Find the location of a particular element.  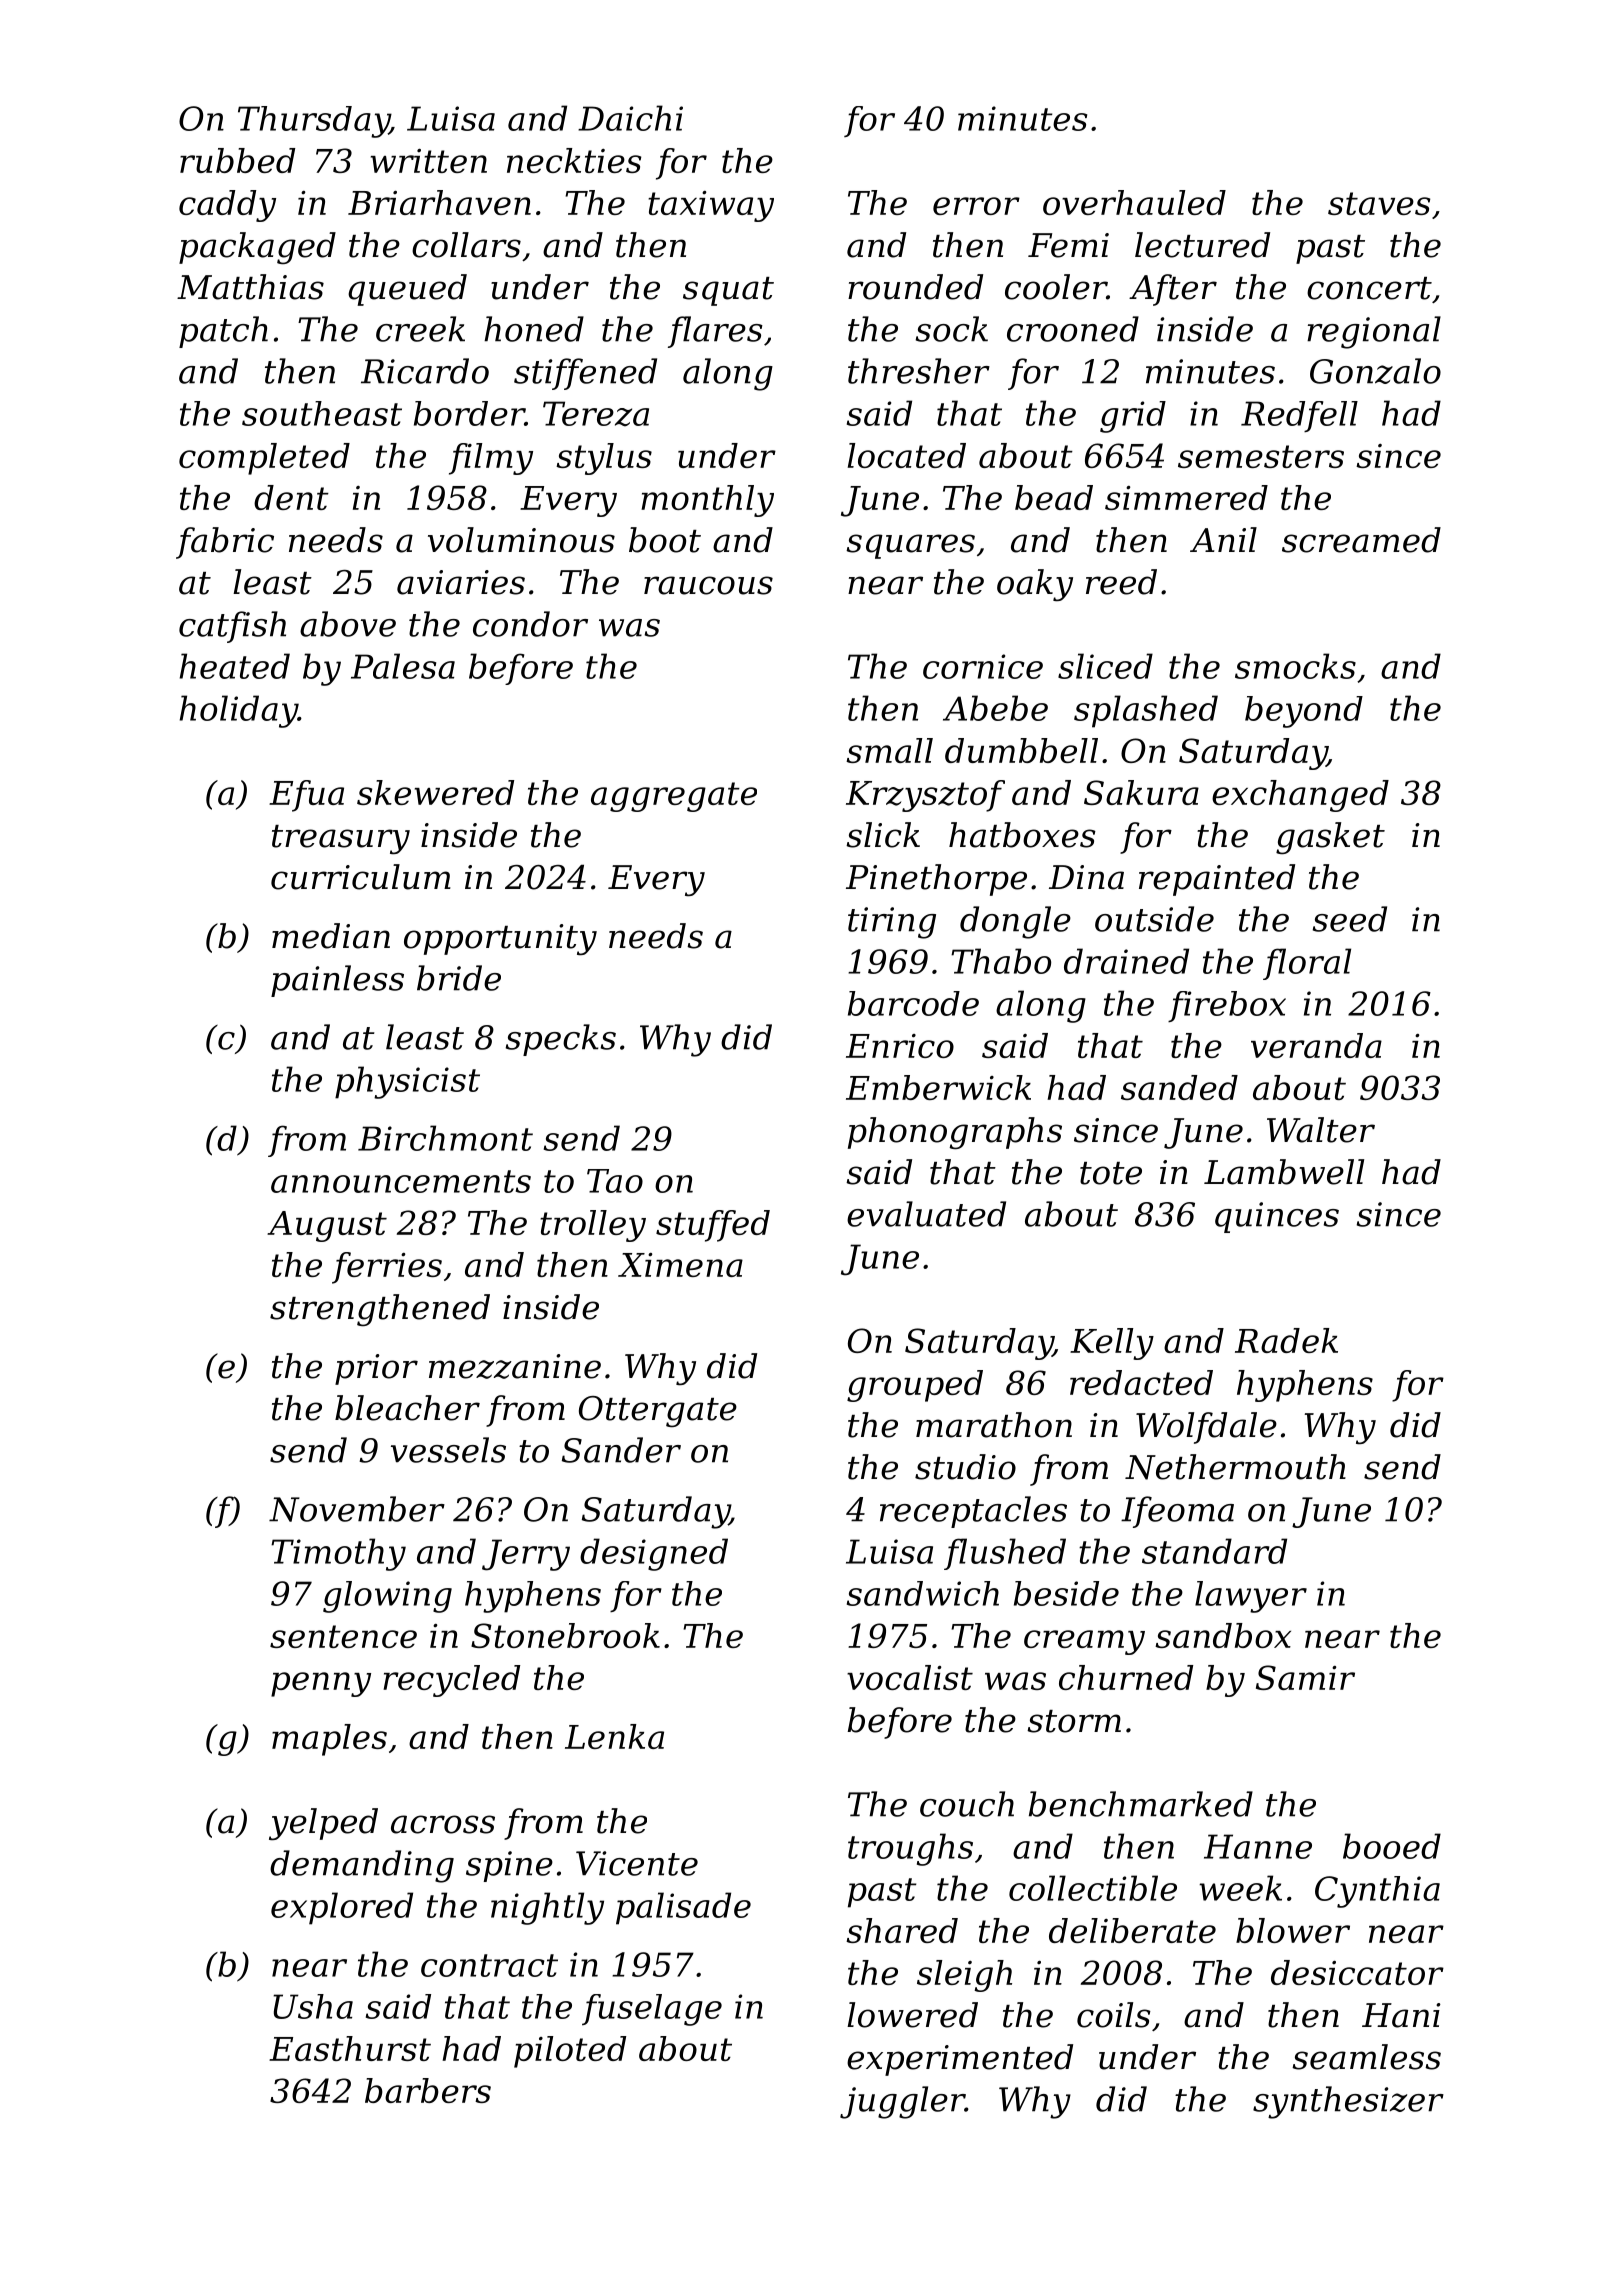

Walter is located at coordinates (1321, 1130).
